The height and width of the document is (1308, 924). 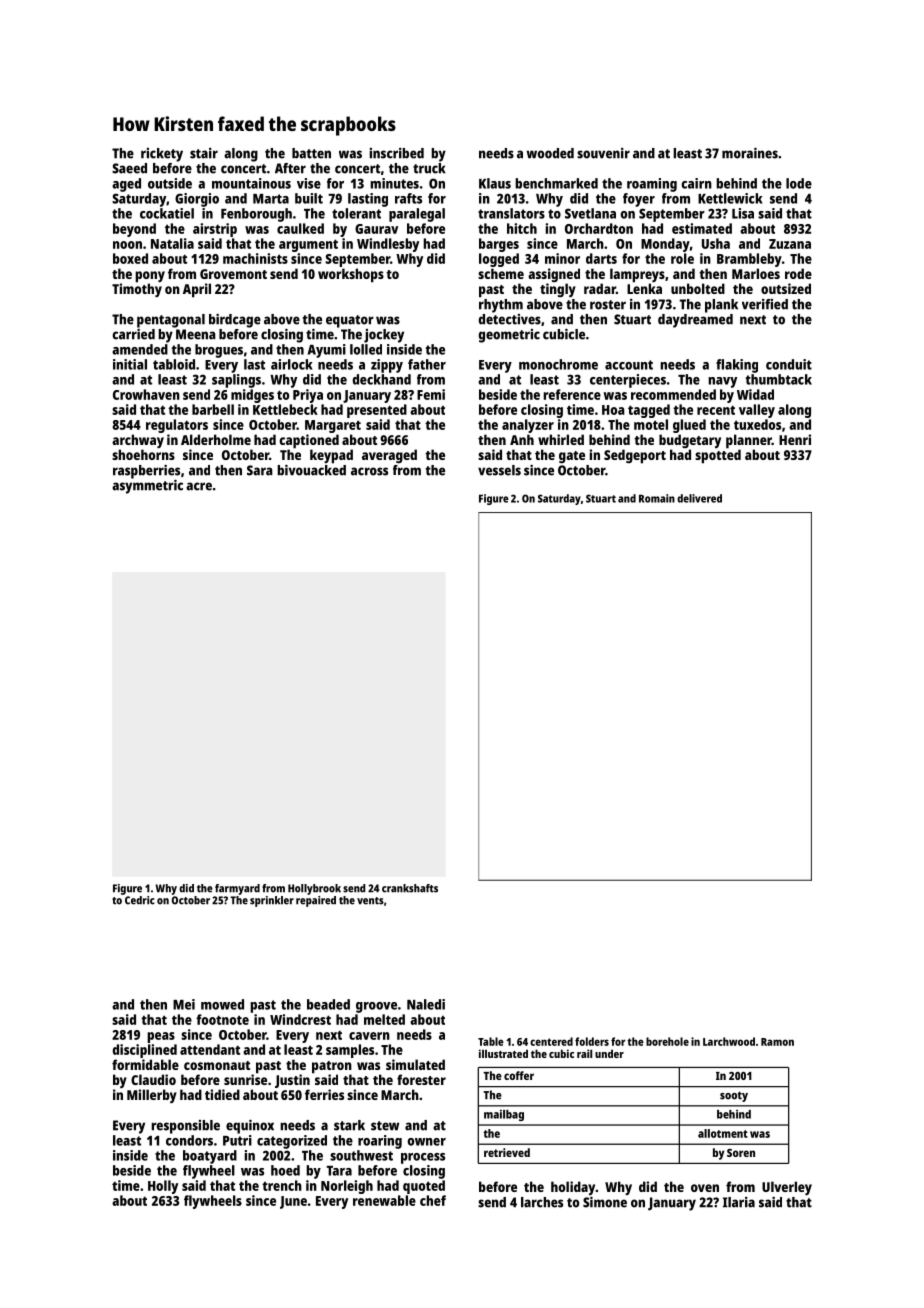 I want to click on trench, so click(x=282, y=1185).
